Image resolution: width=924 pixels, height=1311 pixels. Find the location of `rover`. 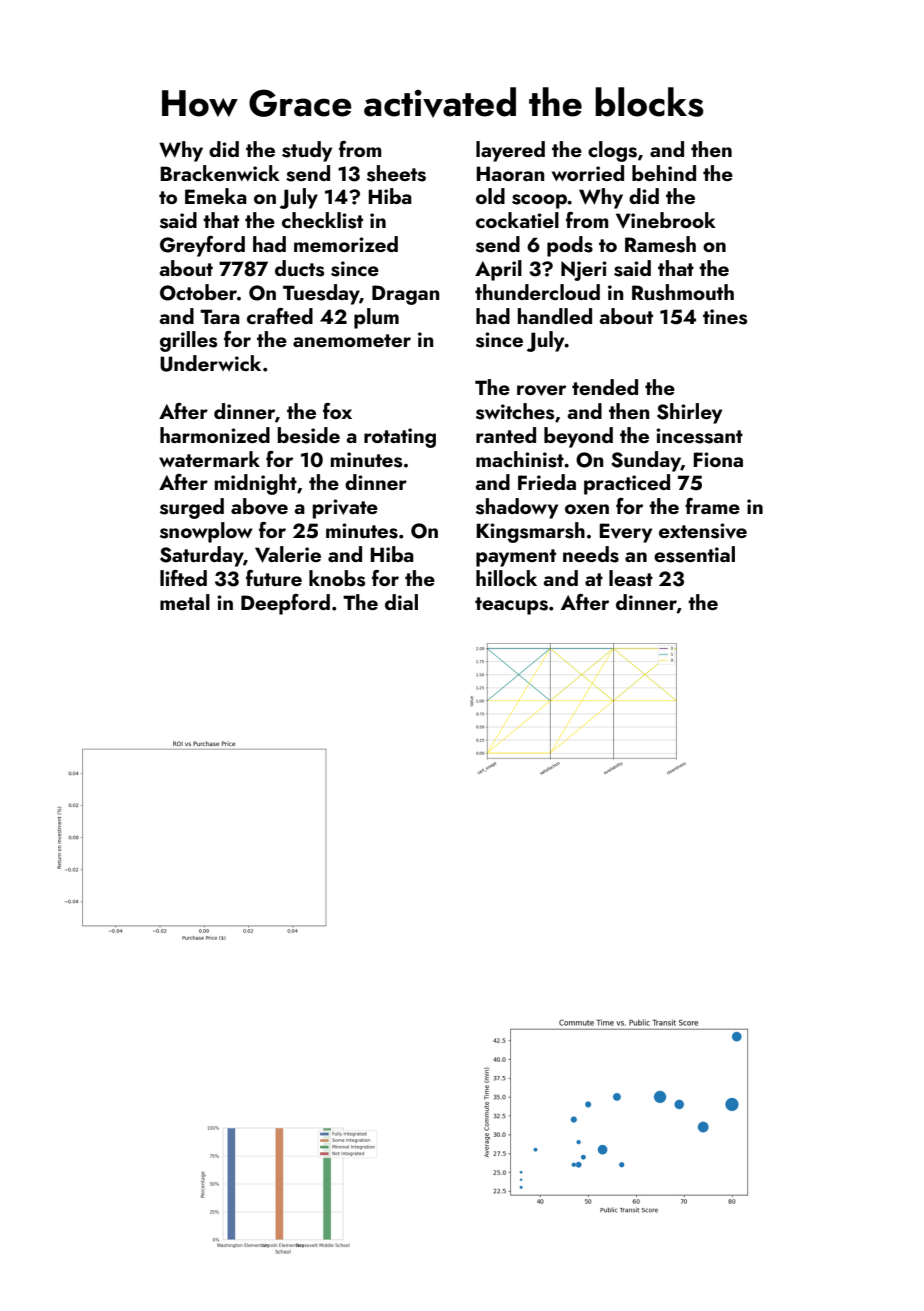

rover is located at coordinates (541, 390).
